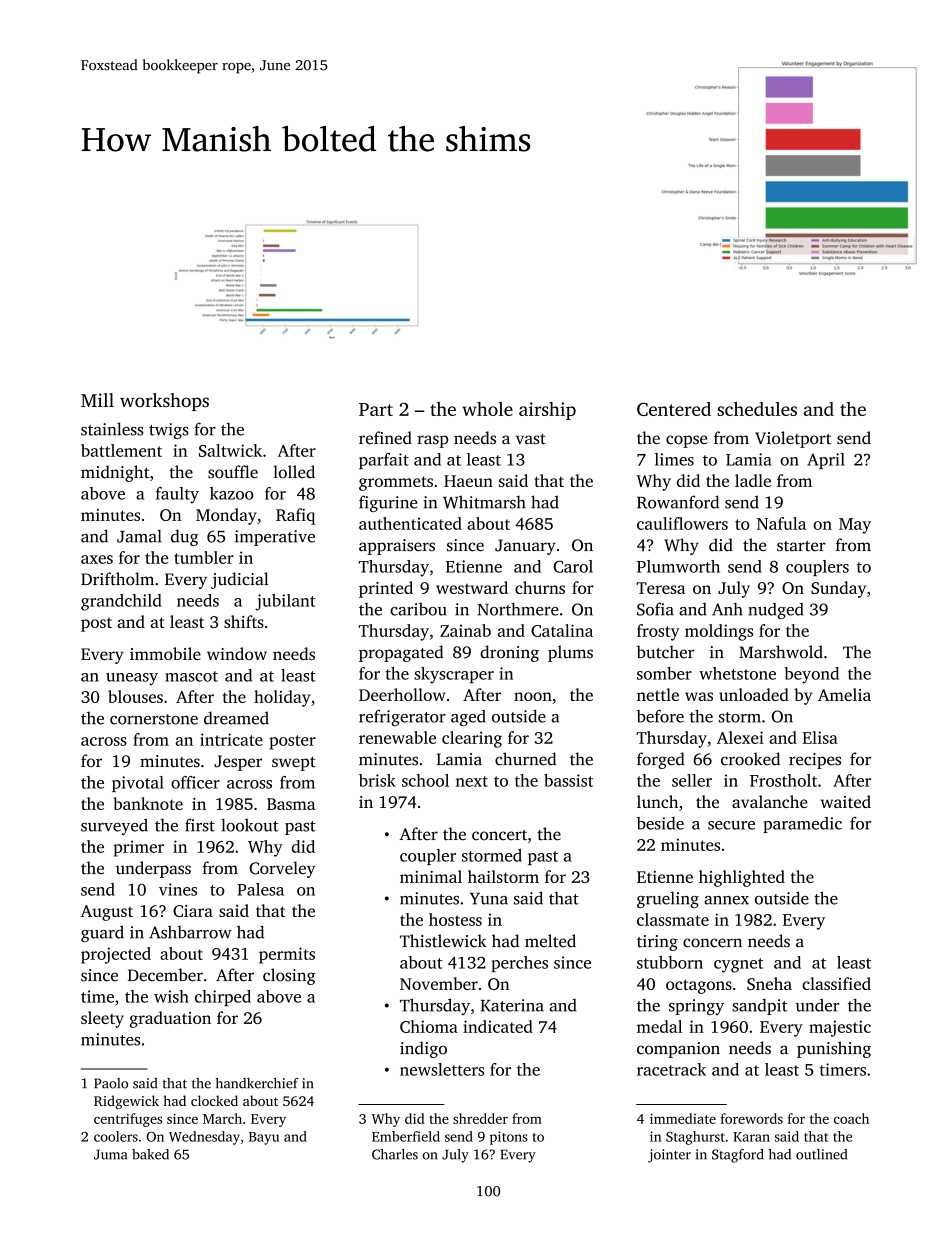 The height and width of the screenshot is (1233, 952). Describe the element at coordinates (669, 1156) in the screenshot. I see `jointer` at that location.
